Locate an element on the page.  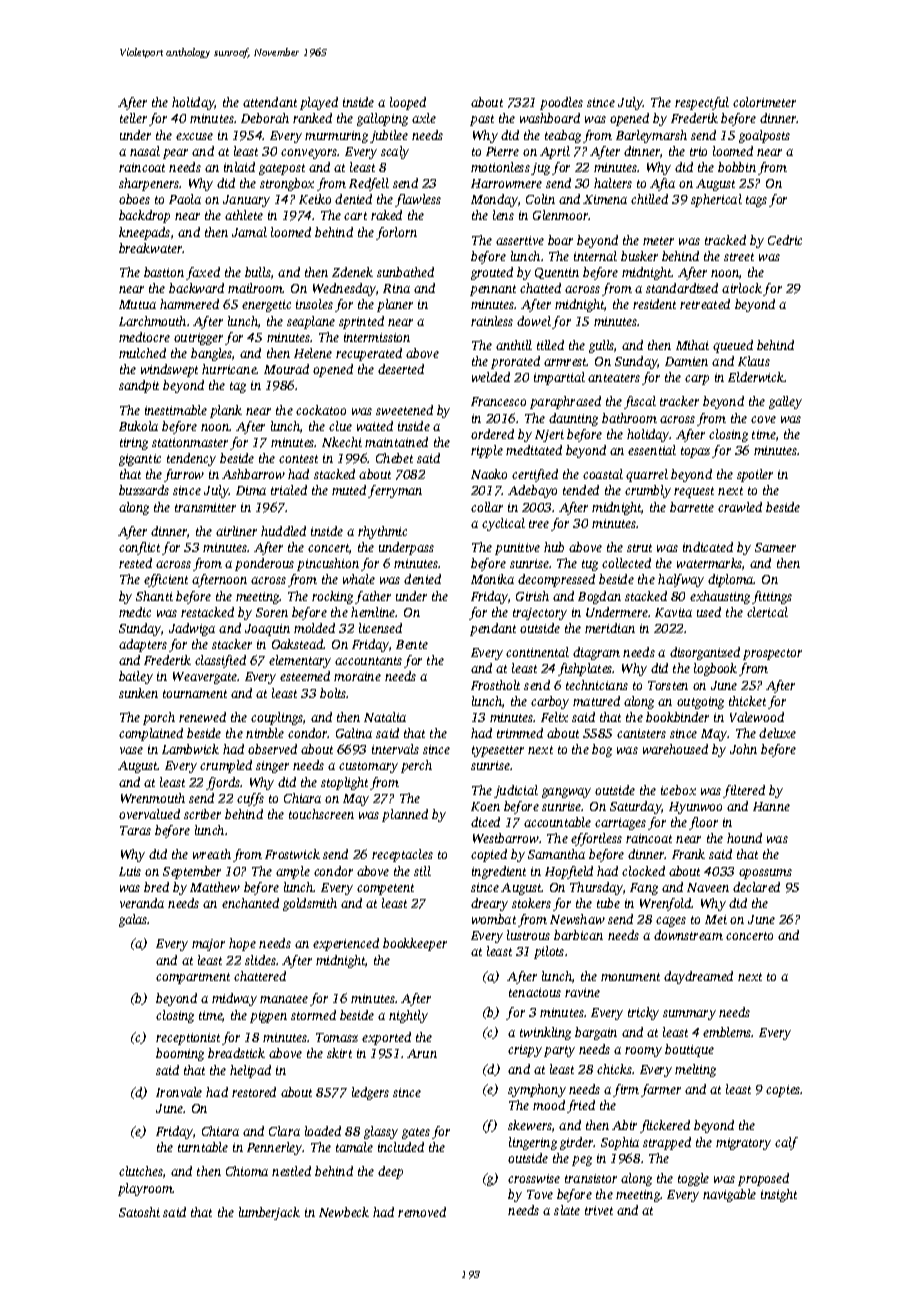
Galina is located at coordinates (354, 733).
